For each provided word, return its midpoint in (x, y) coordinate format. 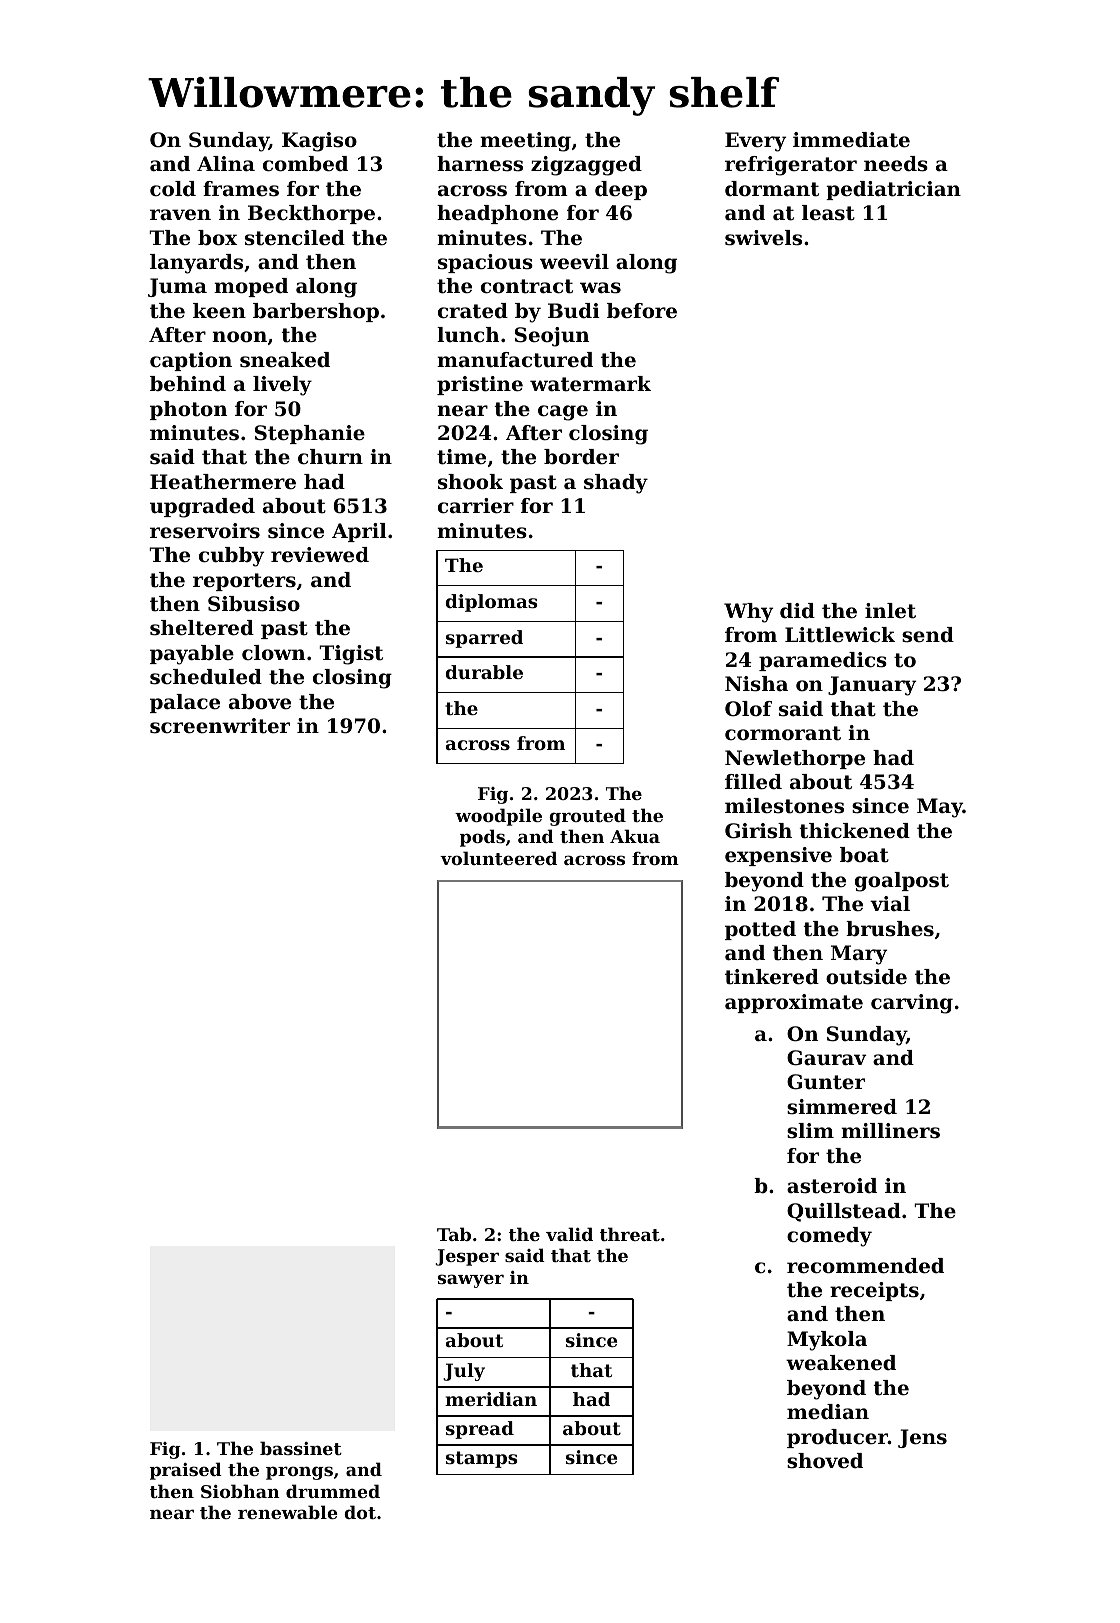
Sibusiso (254, 604)
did (797, 611)
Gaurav (826, 1058)
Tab (454, 1234)
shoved (825, 1461)
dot (360, 1512)
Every (755, 142)
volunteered (498, 858)
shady (616, 484)
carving (912, 1004)
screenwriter (220, 726)
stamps (481, 1459)
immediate (851, 140)
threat (630, 1234)
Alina (226, 164)
